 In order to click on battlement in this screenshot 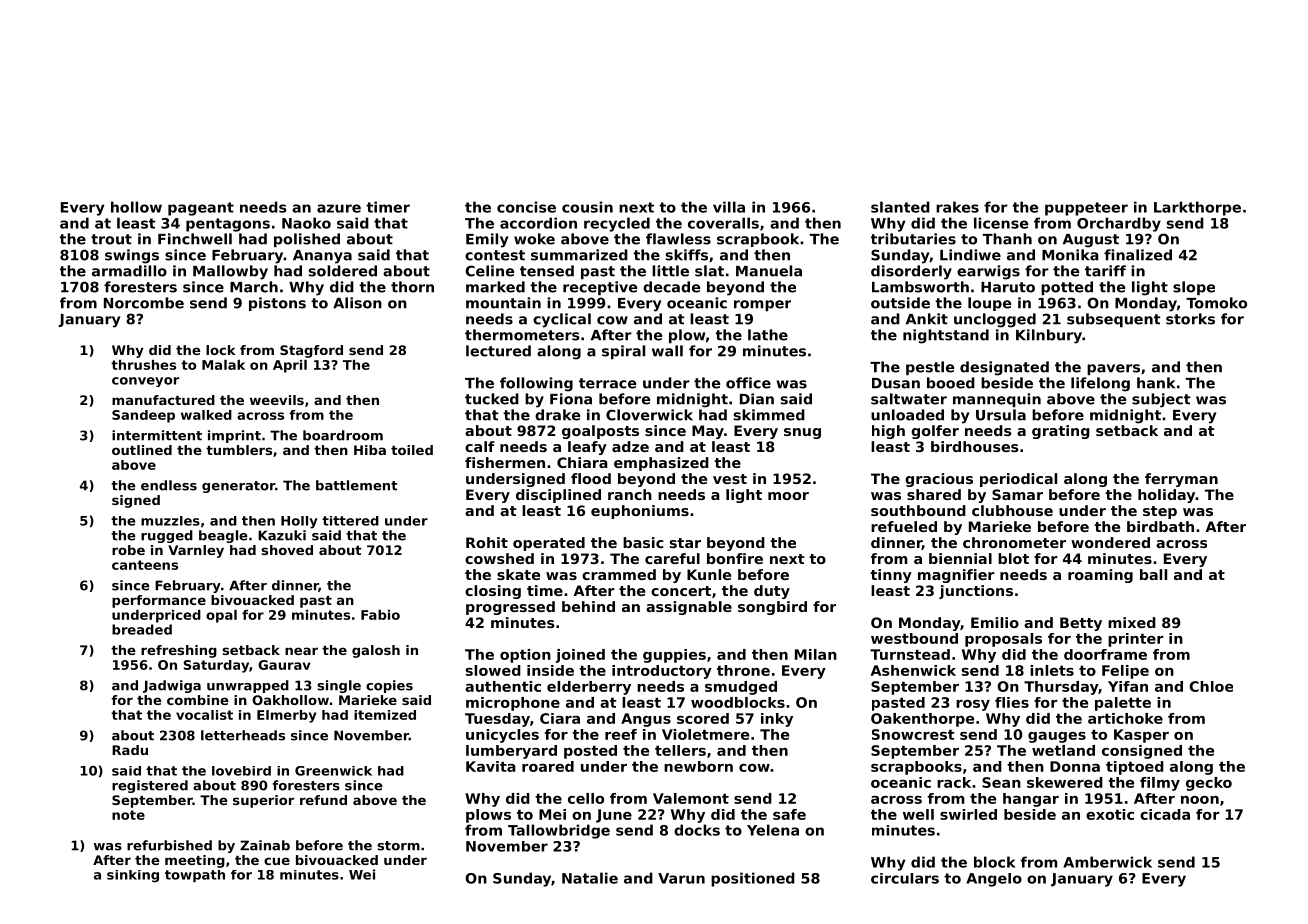, I will do `click(356, 485)`.
